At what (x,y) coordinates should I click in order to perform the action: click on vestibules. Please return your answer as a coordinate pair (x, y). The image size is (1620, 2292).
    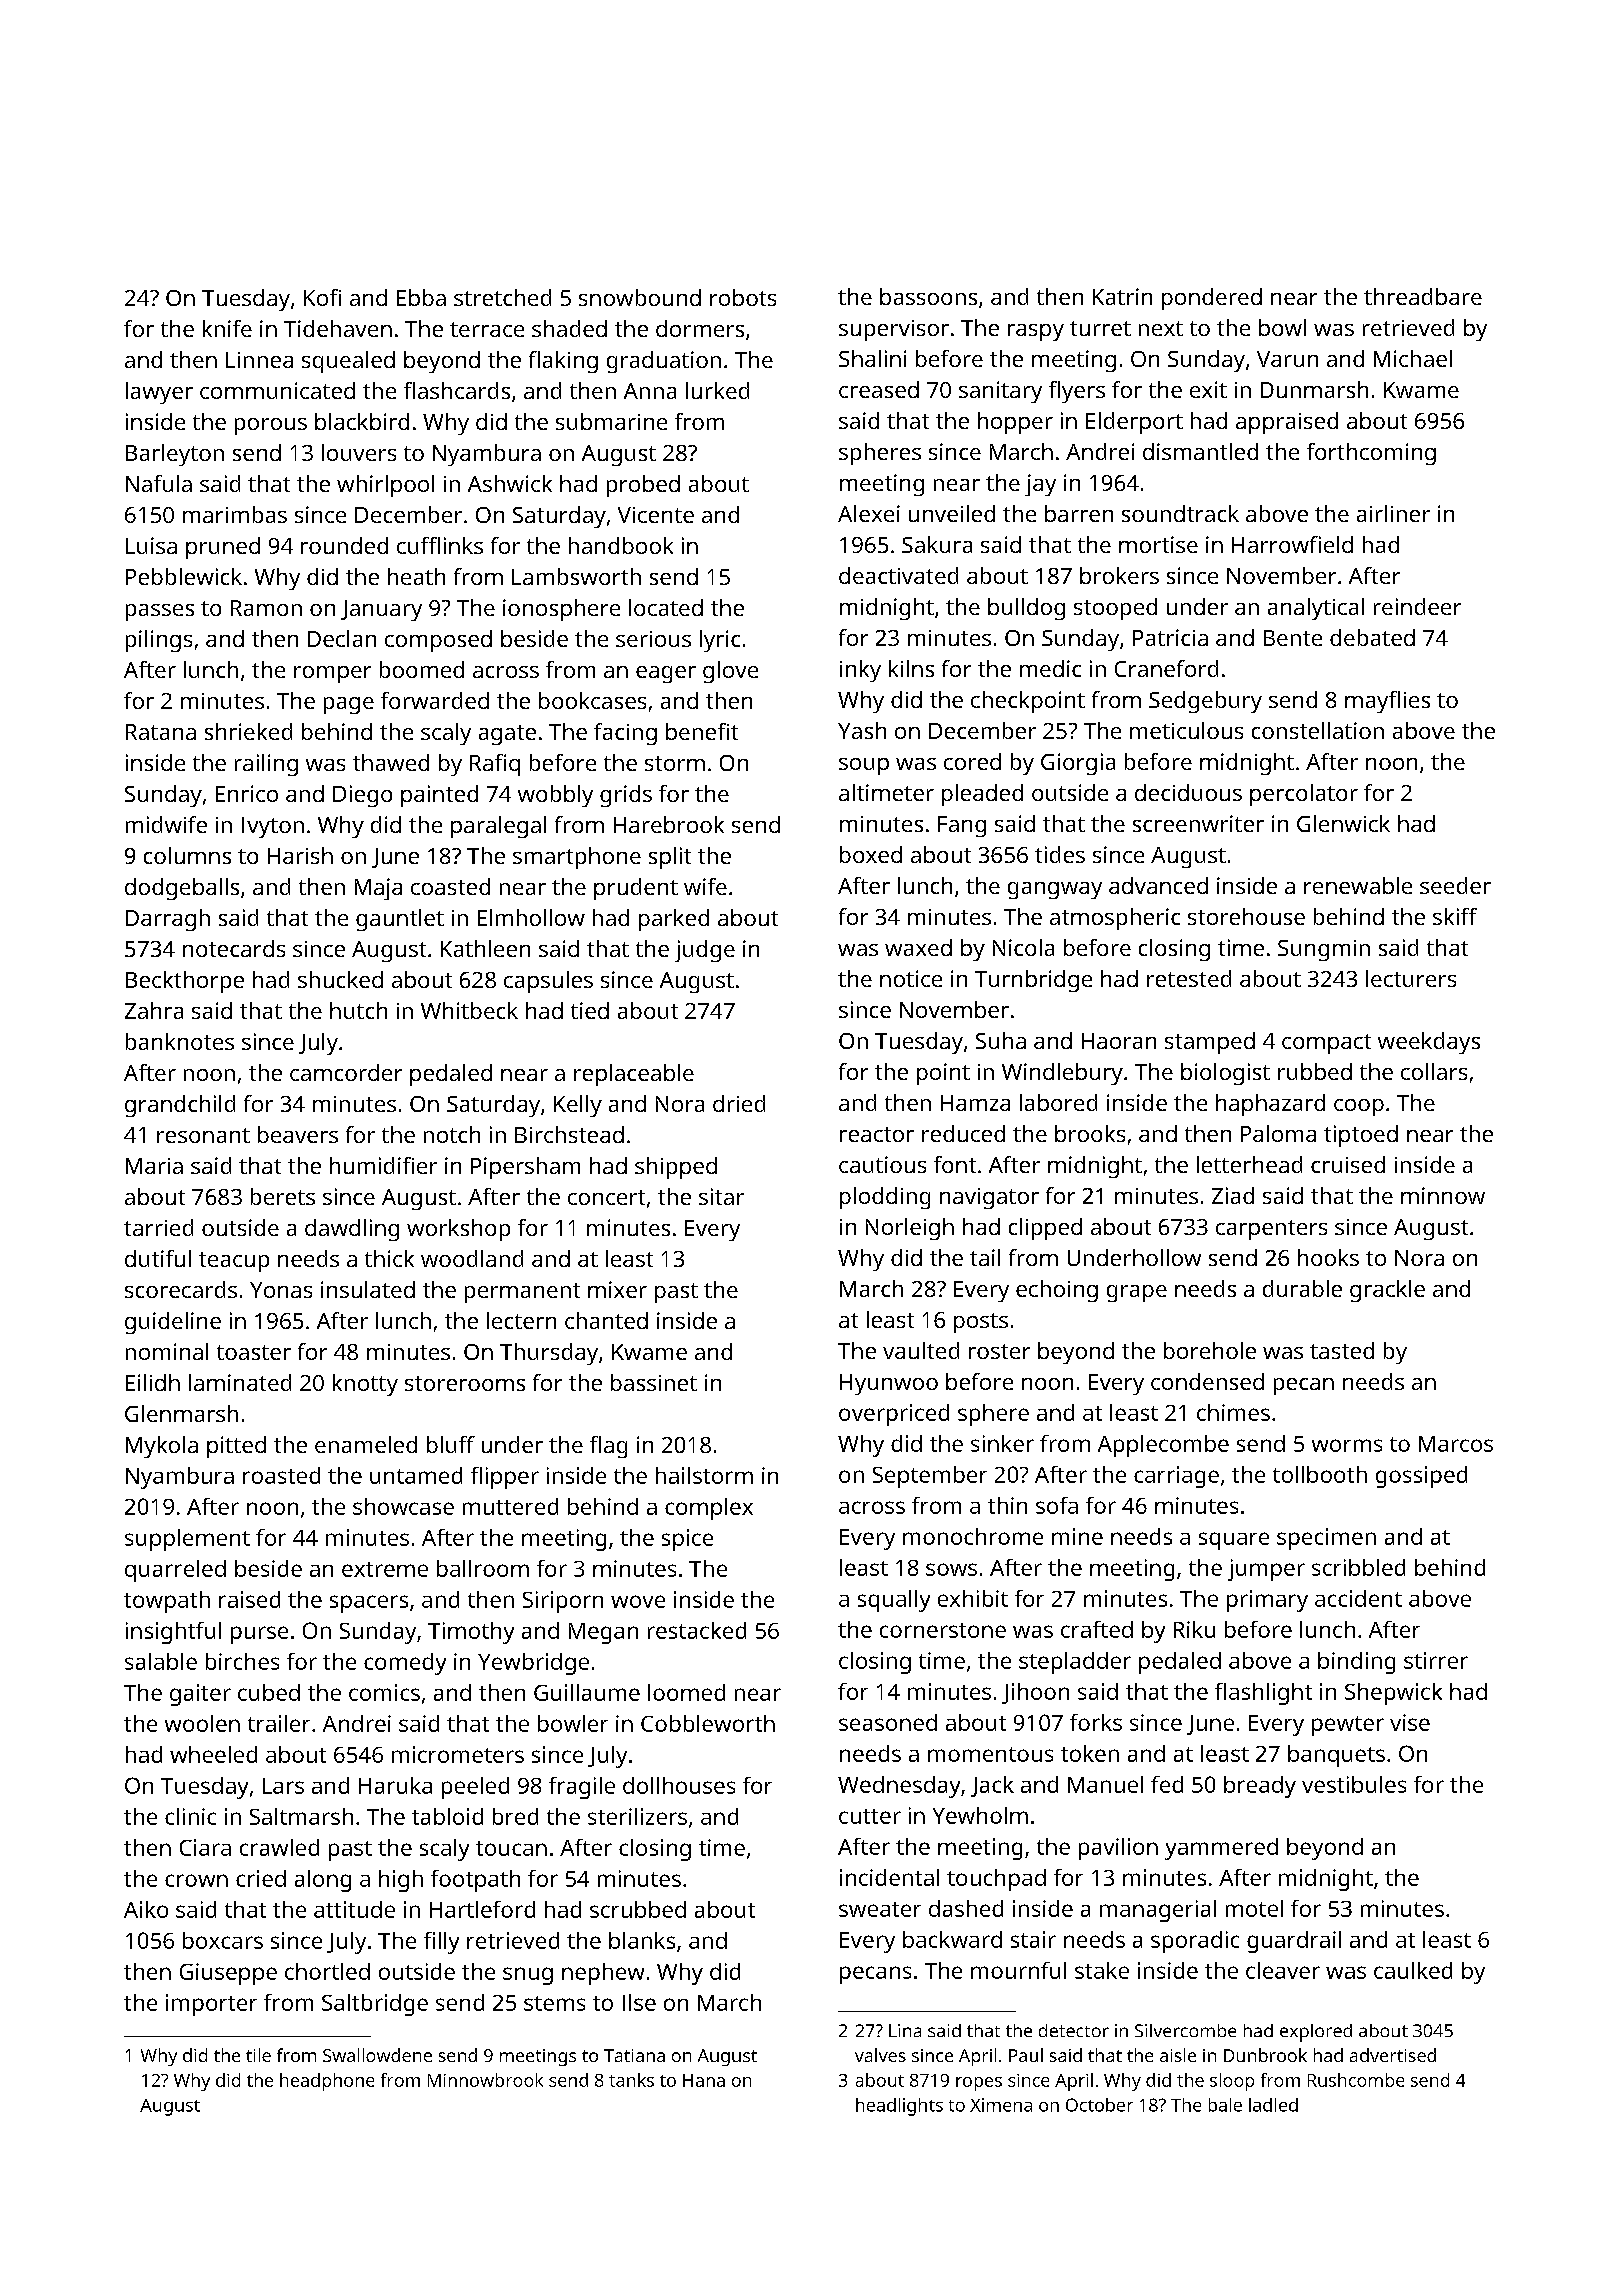
    Looking at the image, I should click on (1354, 1784).
